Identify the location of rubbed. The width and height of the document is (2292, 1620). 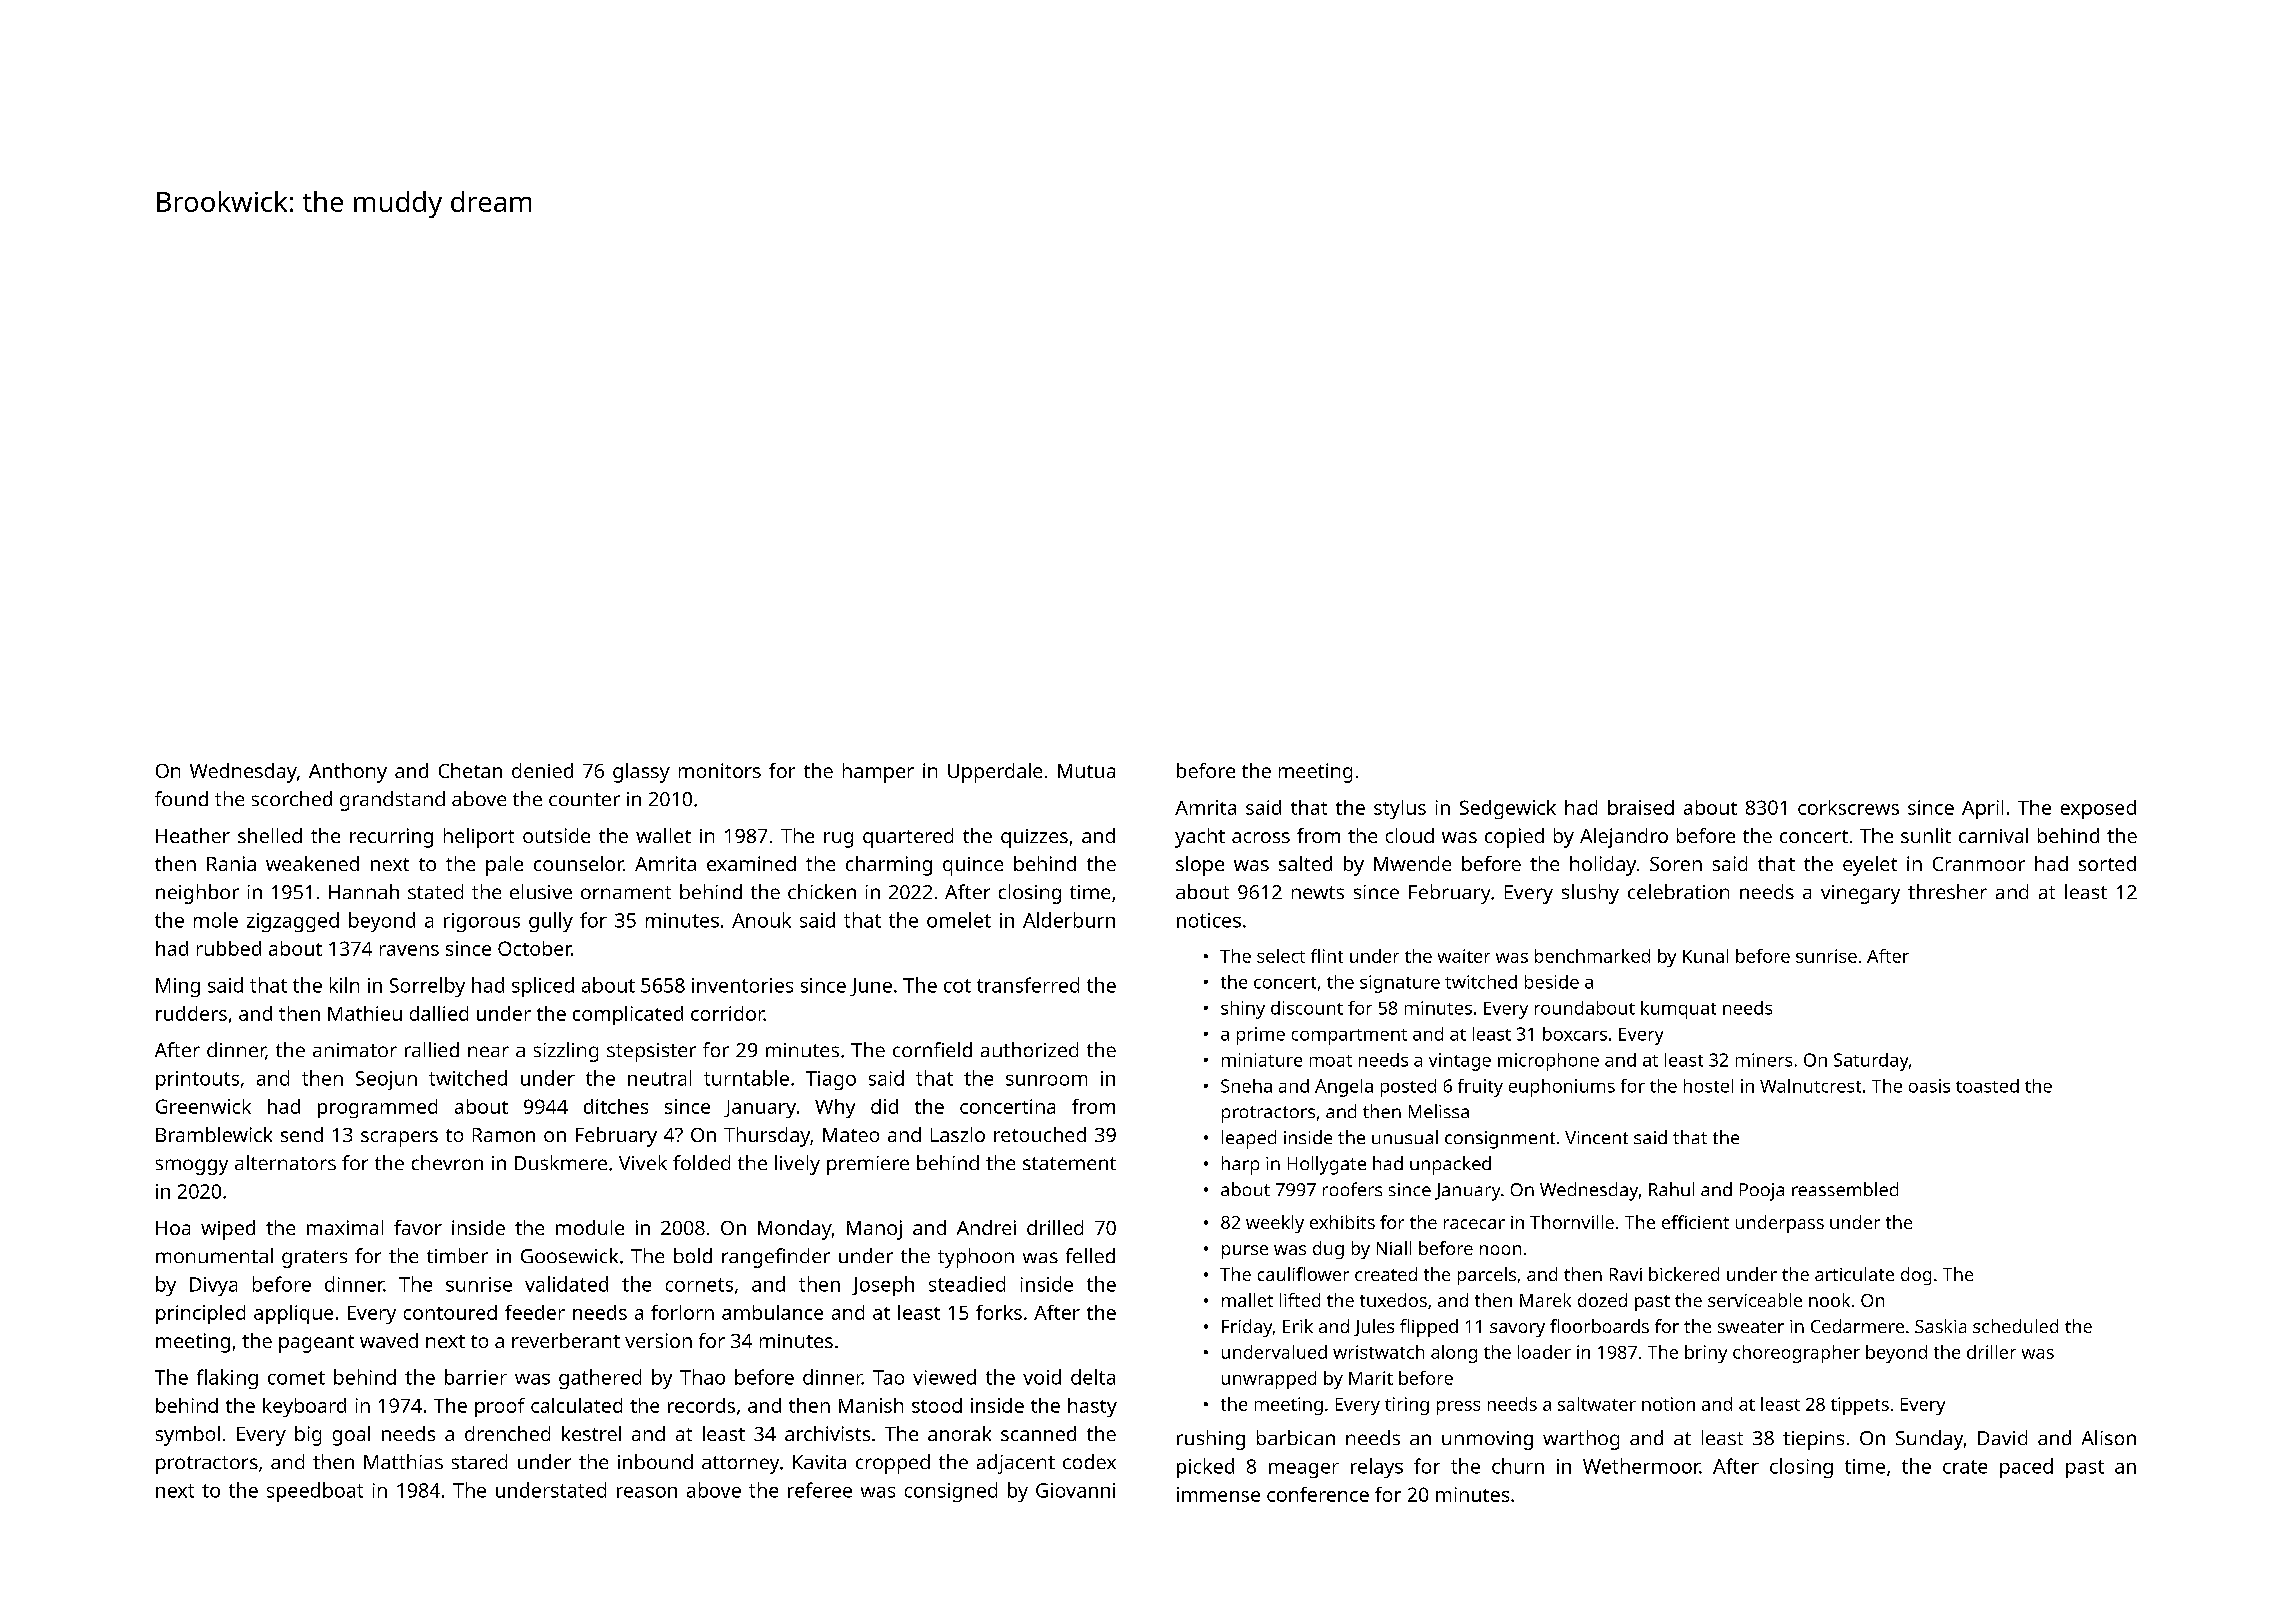
(229, 948).
